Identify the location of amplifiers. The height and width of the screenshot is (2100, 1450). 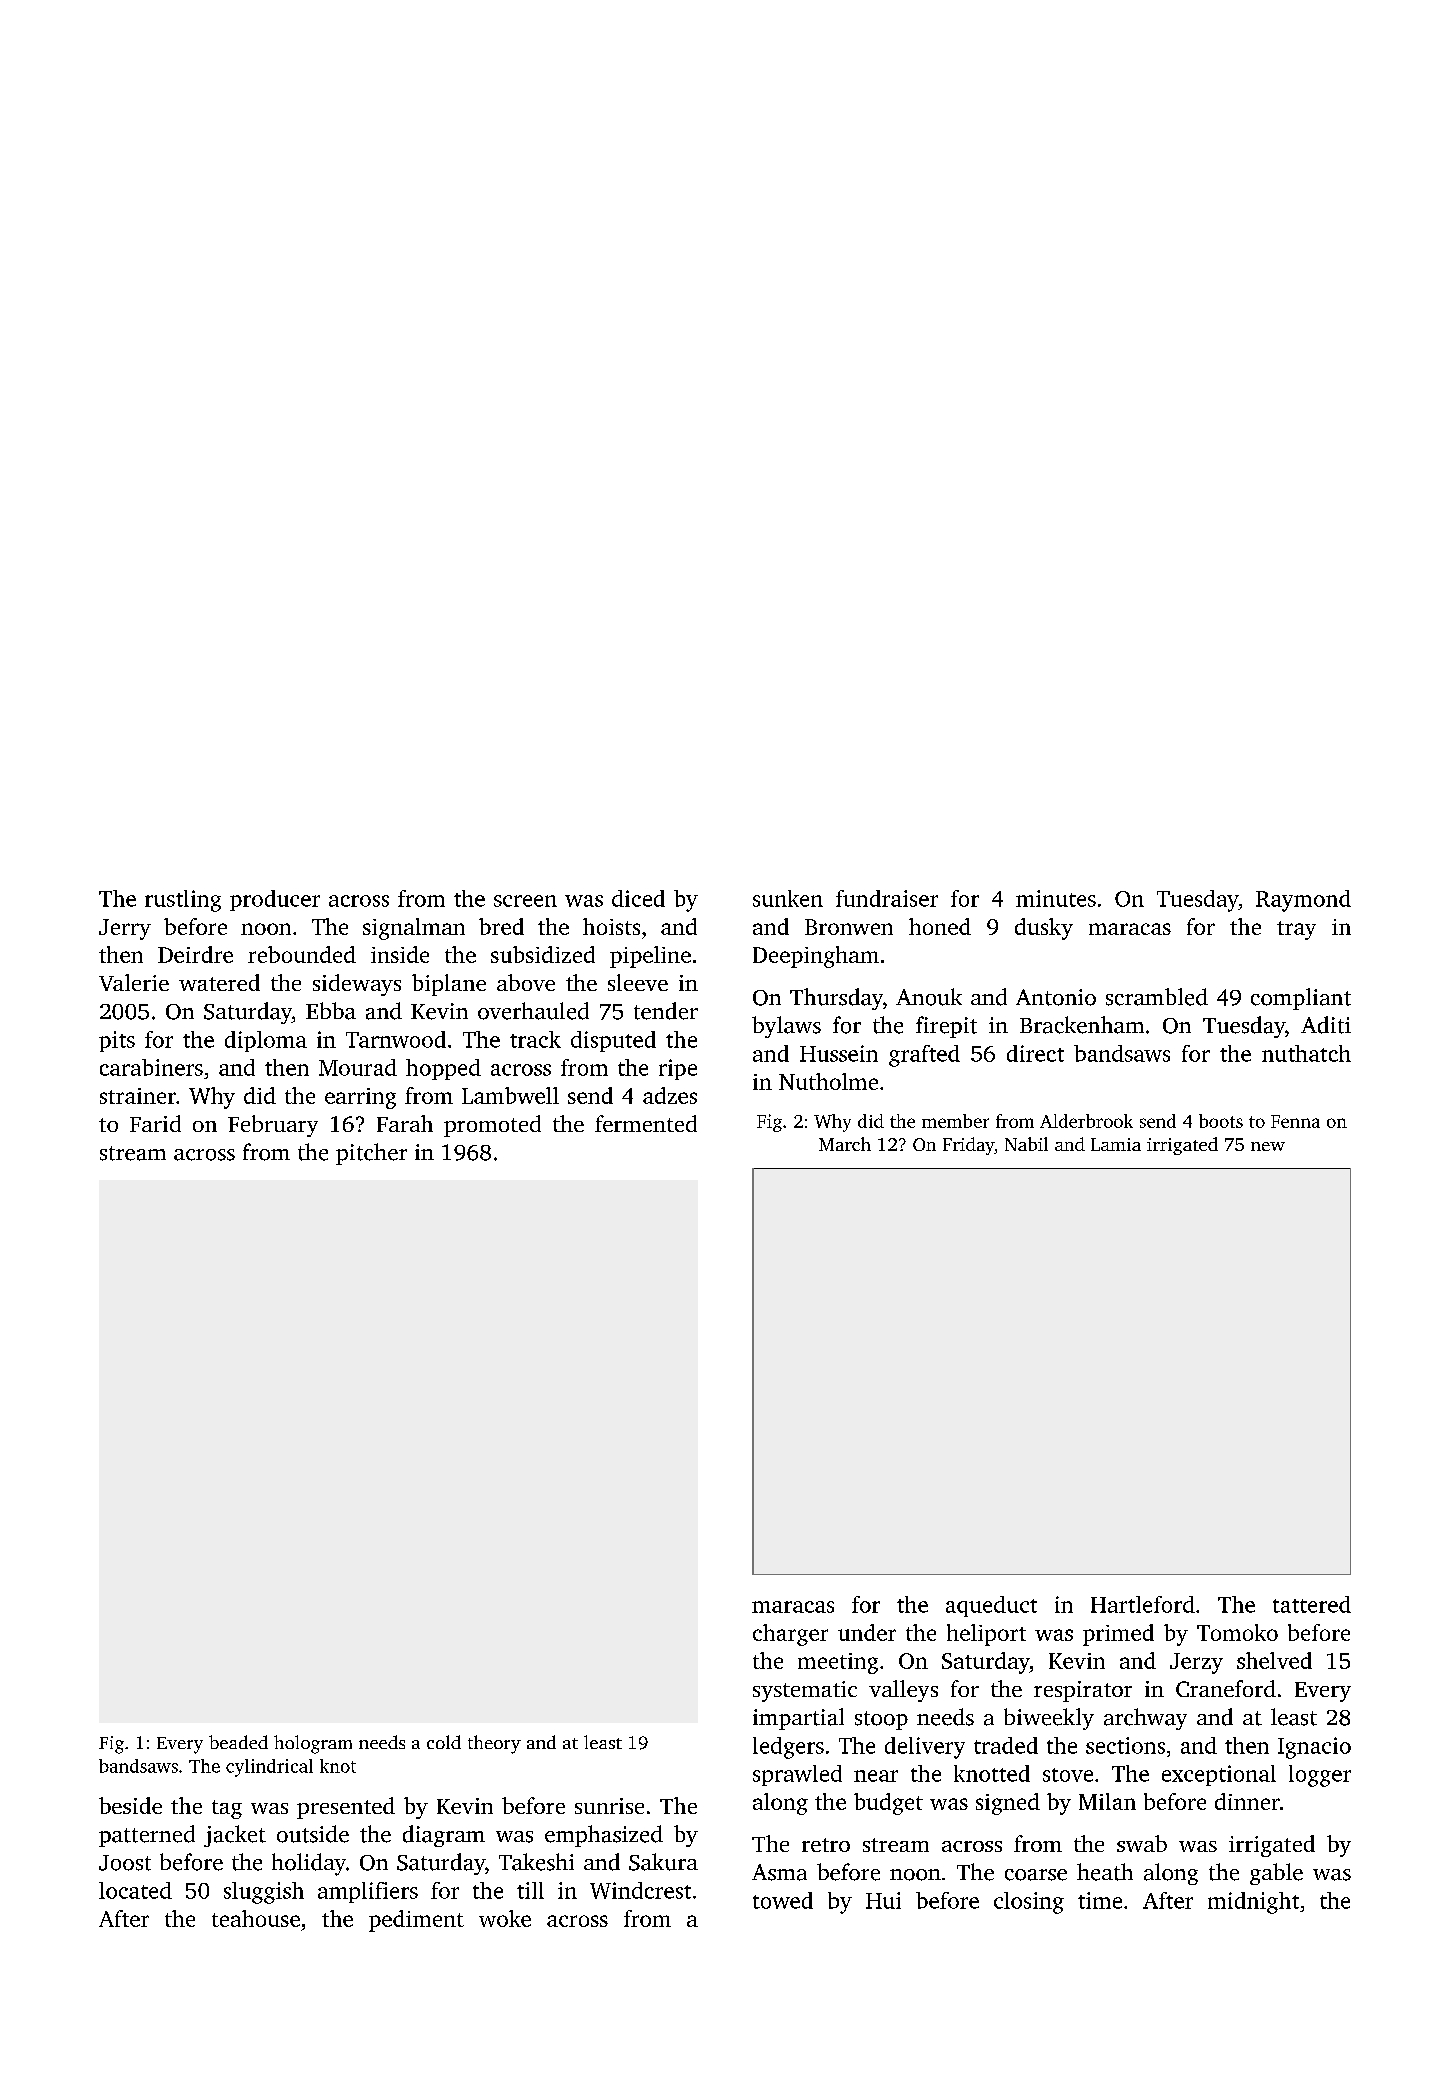
(368, 1892).
